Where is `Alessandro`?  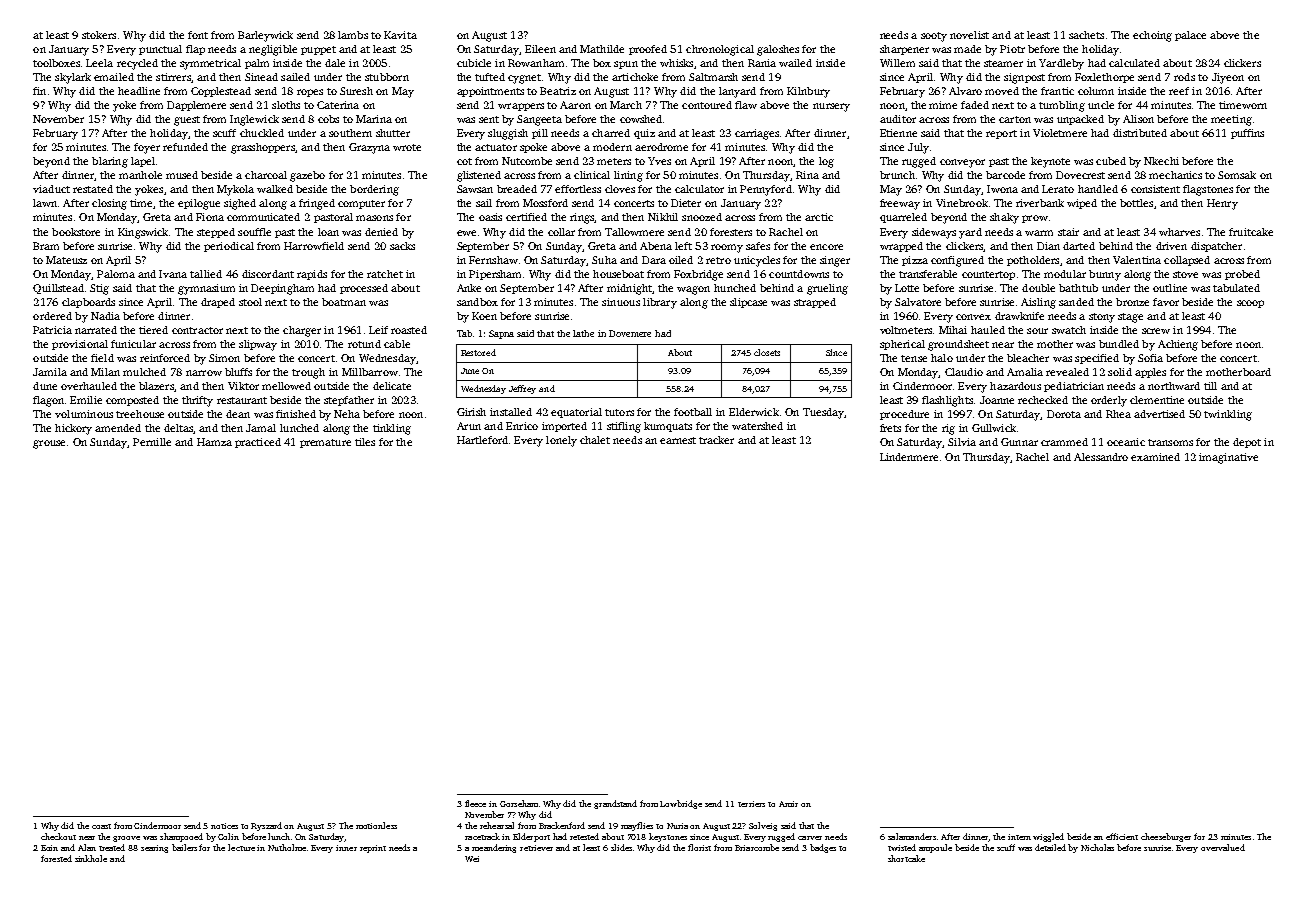
Alessandro is located at coordinates (1101, 457).
